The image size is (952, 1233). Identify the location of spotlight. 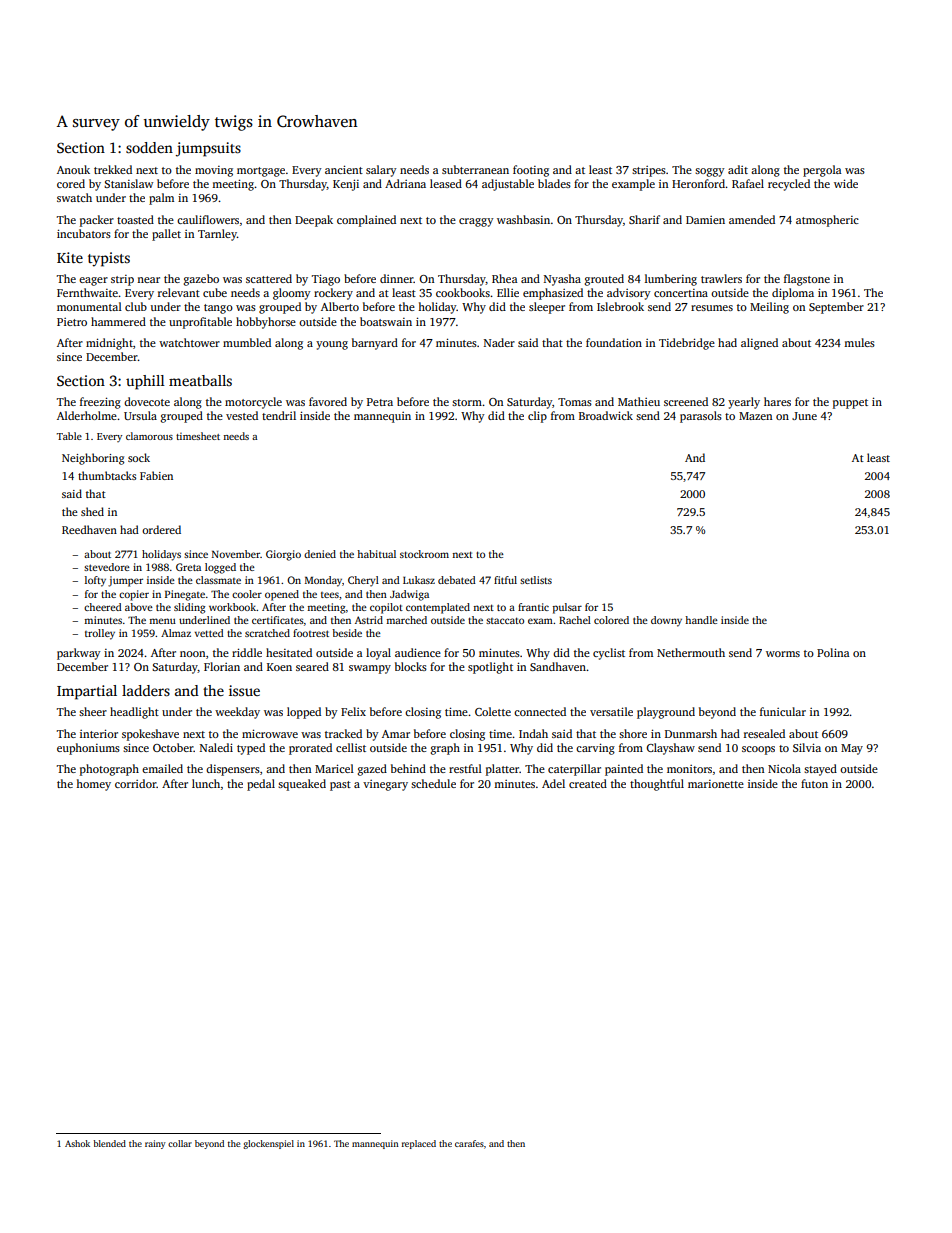
(490, 668).
